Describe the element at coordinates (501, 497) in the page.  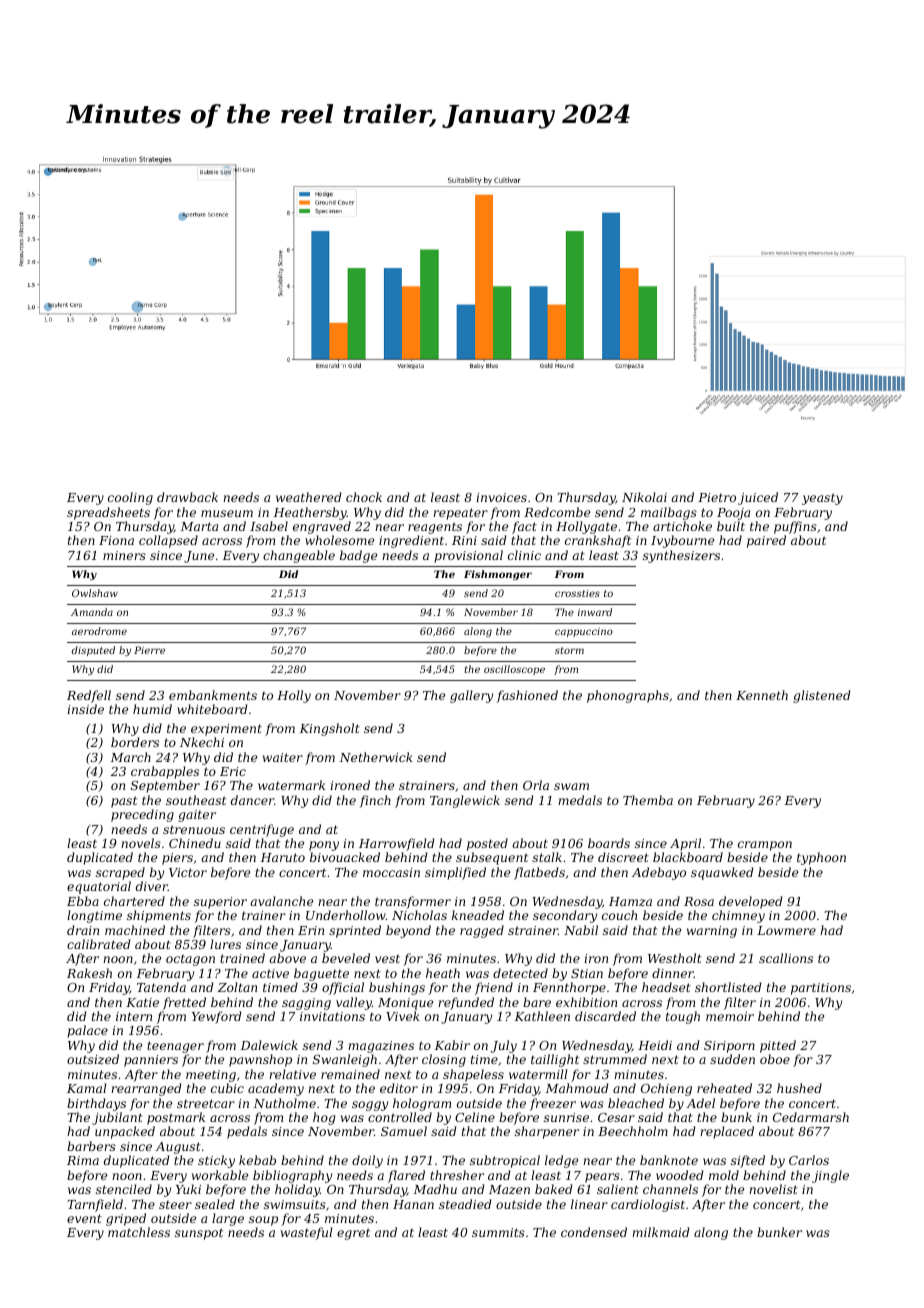
I see `invoices` at that location.
